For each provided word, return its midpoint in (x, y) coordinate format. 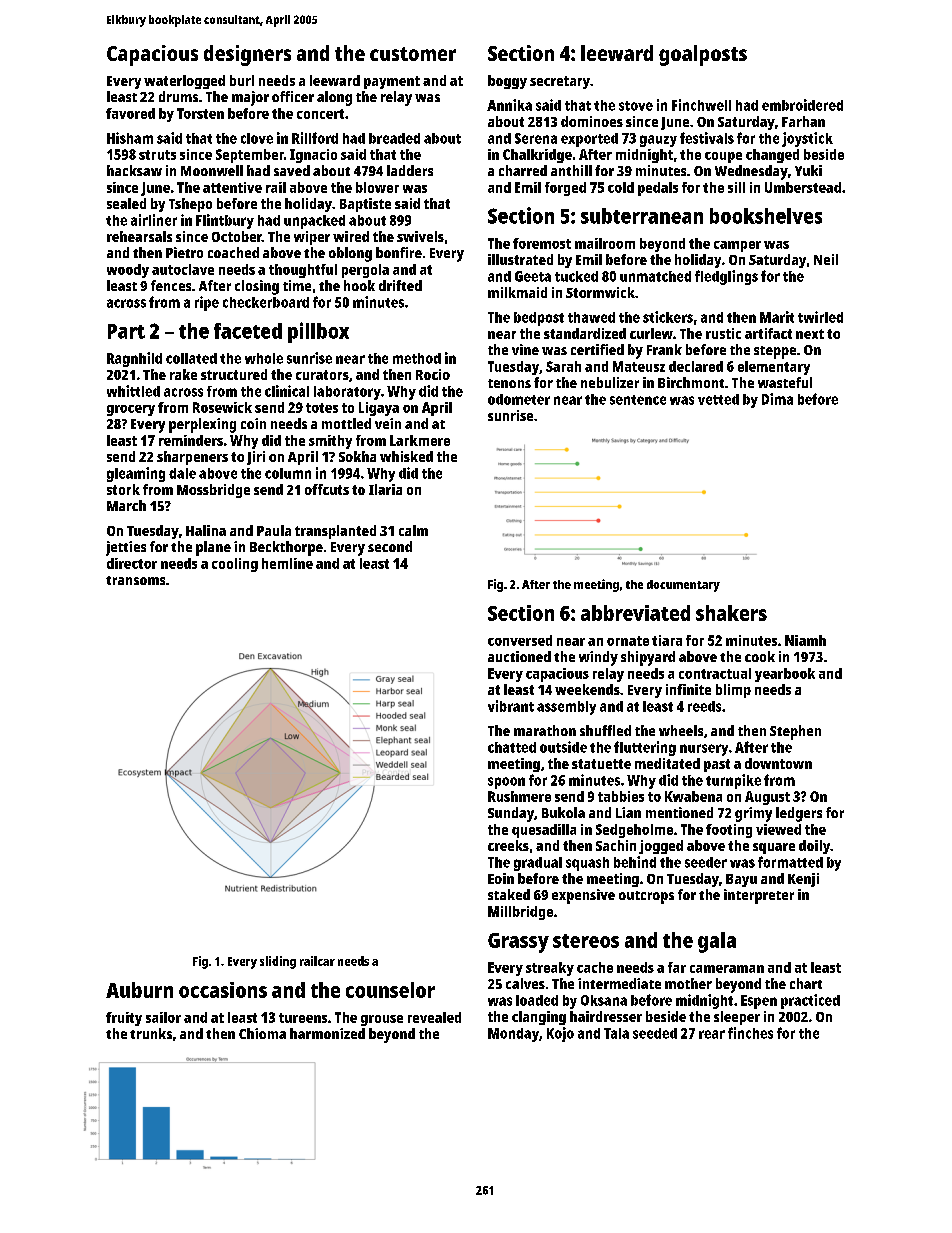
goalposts (703, 55)
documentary (683, 586)
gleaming (136, 474)
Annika (509, 105)
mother (688, 983)
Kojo (560, 1034)
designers (247, 55)
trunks (151, 1033)
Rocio (433, 374)
